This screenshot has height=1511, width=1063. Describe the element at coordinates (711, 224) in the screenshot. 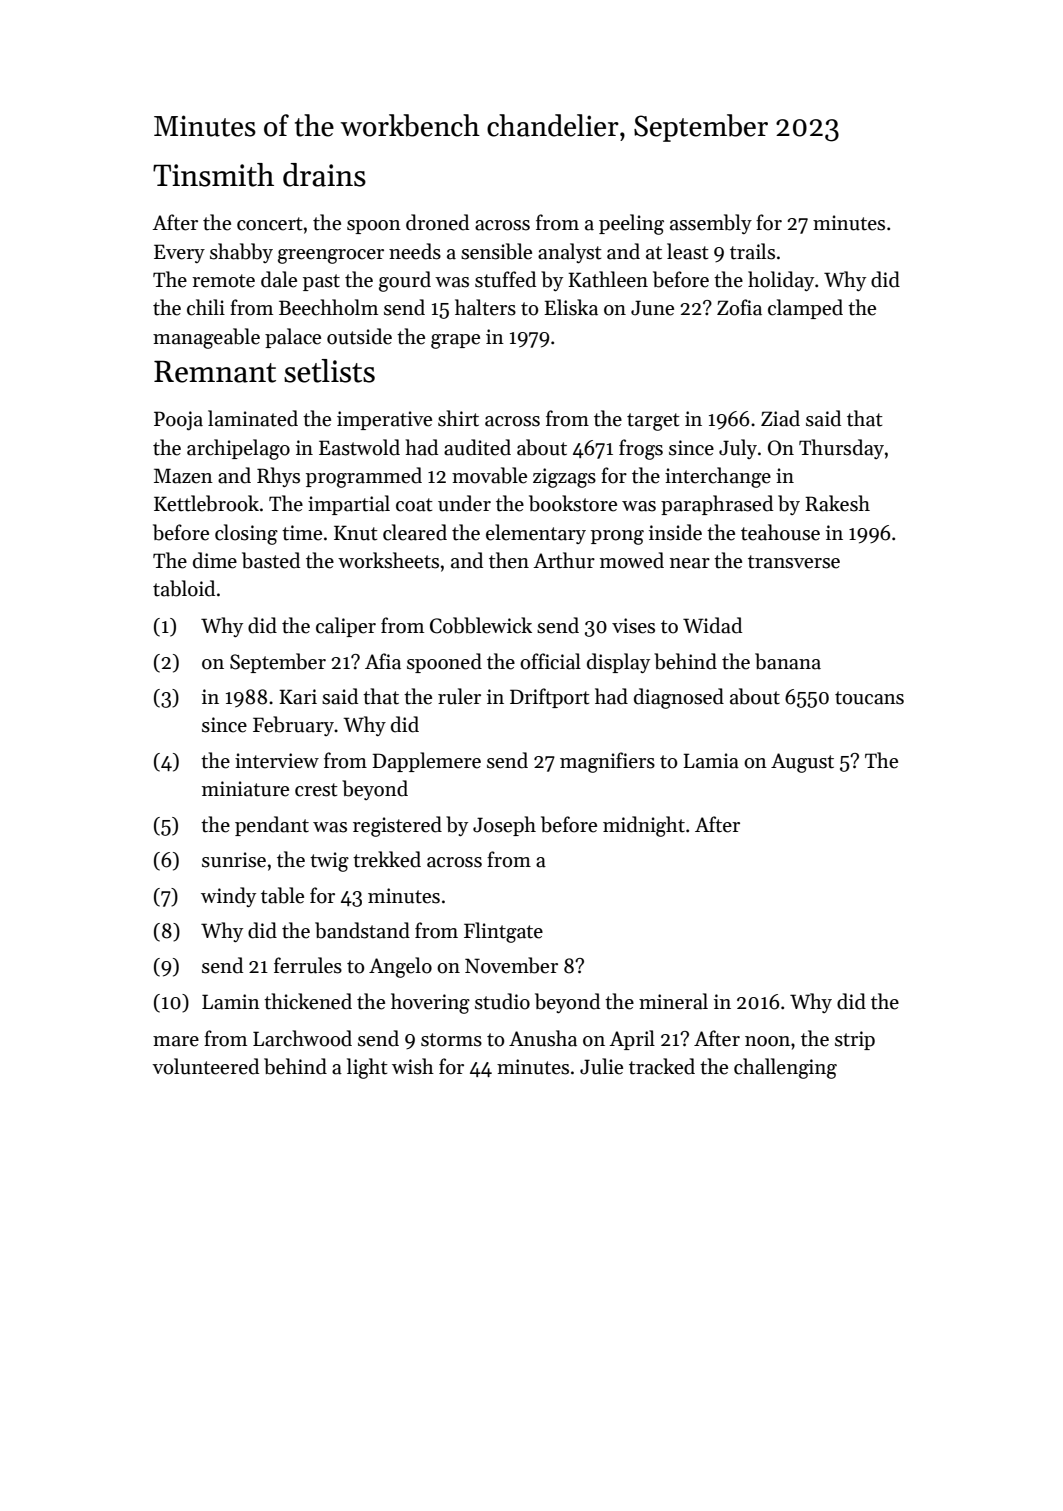

I see `assembly` at that location.
